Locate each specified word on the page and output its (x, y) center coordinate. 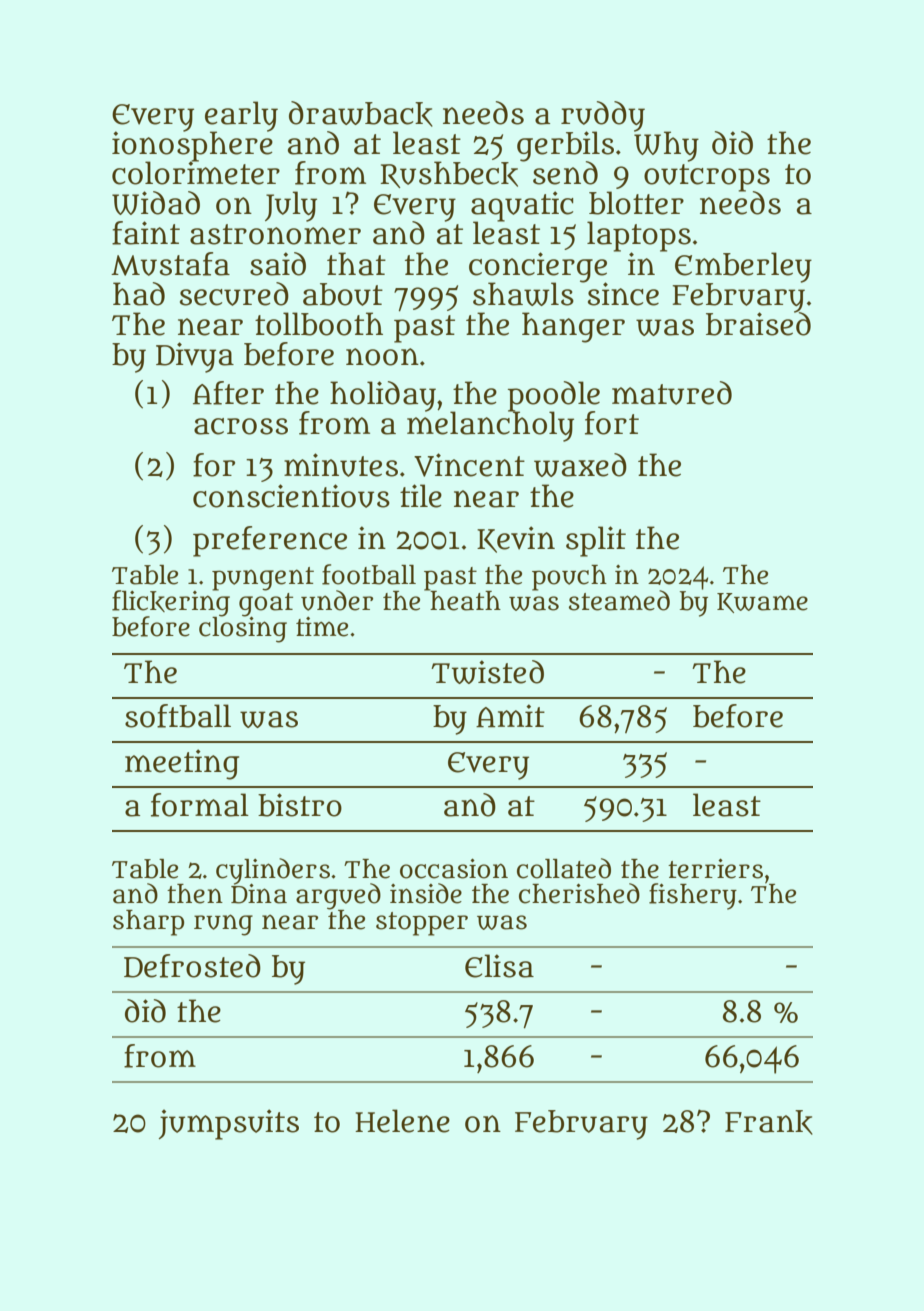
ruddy (603, 116)
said (278, 264)
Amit (510, 715)
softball (178, 716)
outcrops (707, 177)
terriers (715, 869)
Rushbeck (449, 175)
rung (223, 925)
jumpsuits (229, 1124)
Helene (402, 1121)
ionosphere (192, 146)
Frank (769, 1122)
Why (666, 147)
